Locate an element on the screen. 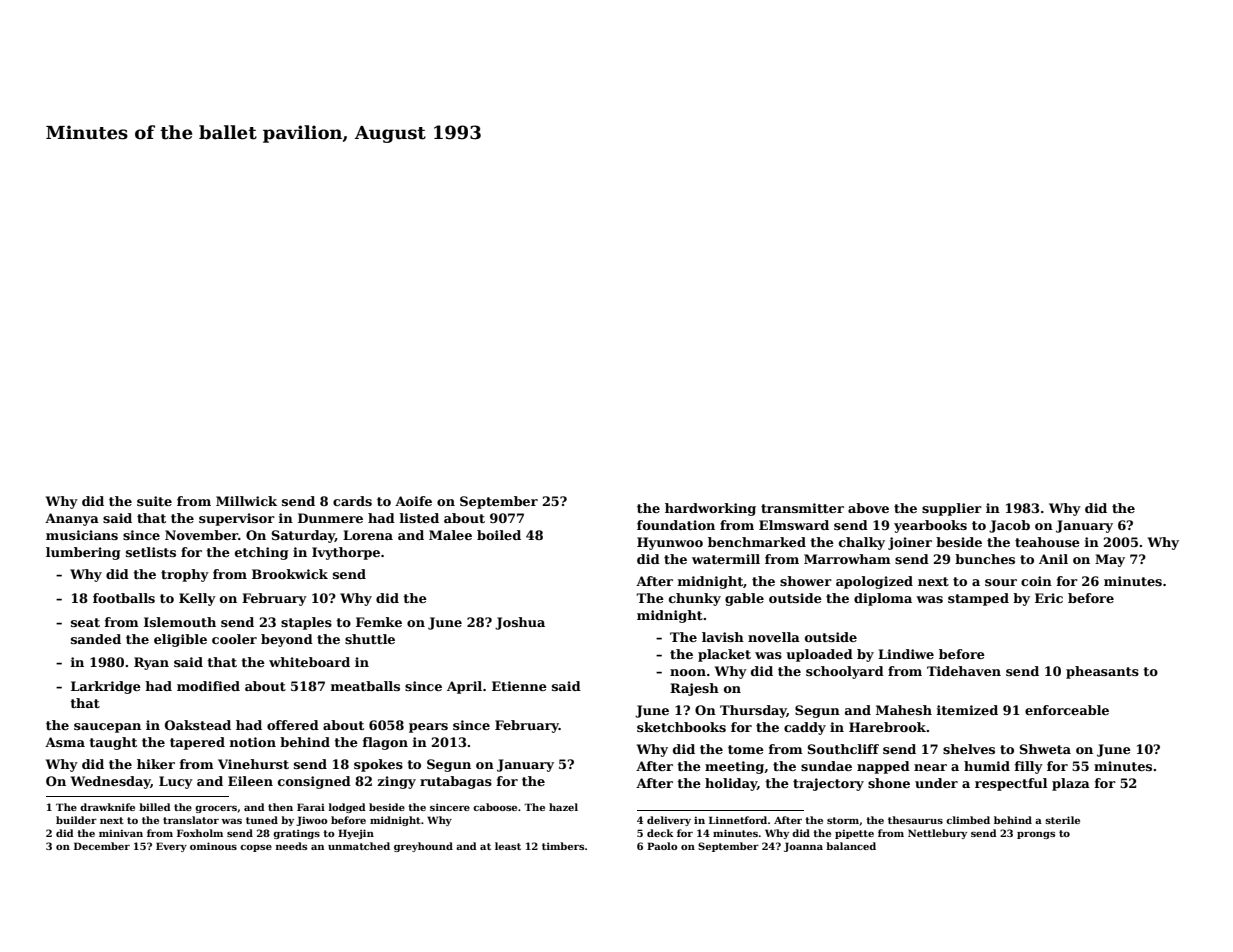 The image size is (1233, 952). chalky is located at coordinates (862, 543).
